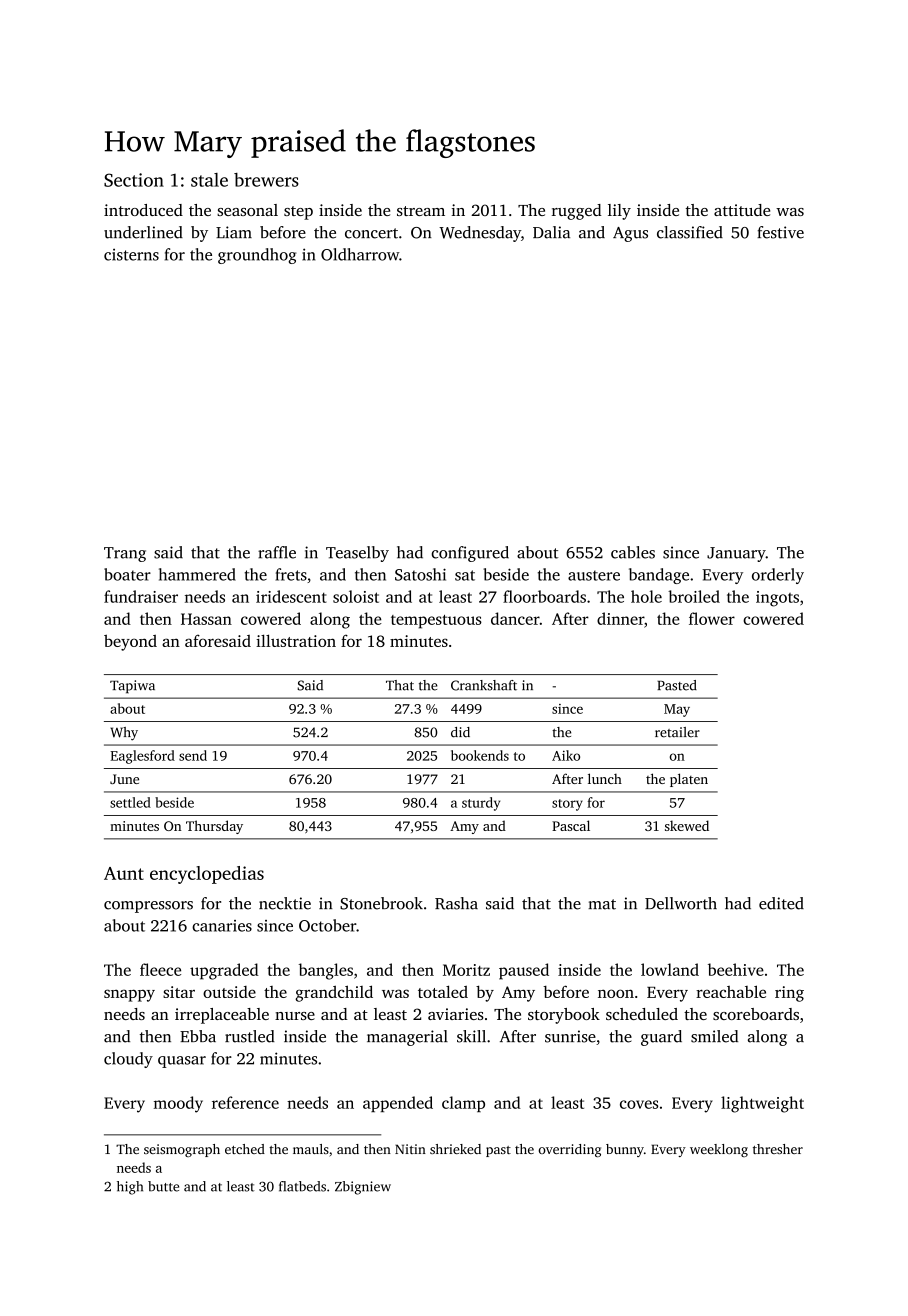 Image resolution: width=908 pixels, height=1316 pixels. What do you see at coordinates (742, 210) in the page?
I see `attitude` at bounding box center [742, 210].
